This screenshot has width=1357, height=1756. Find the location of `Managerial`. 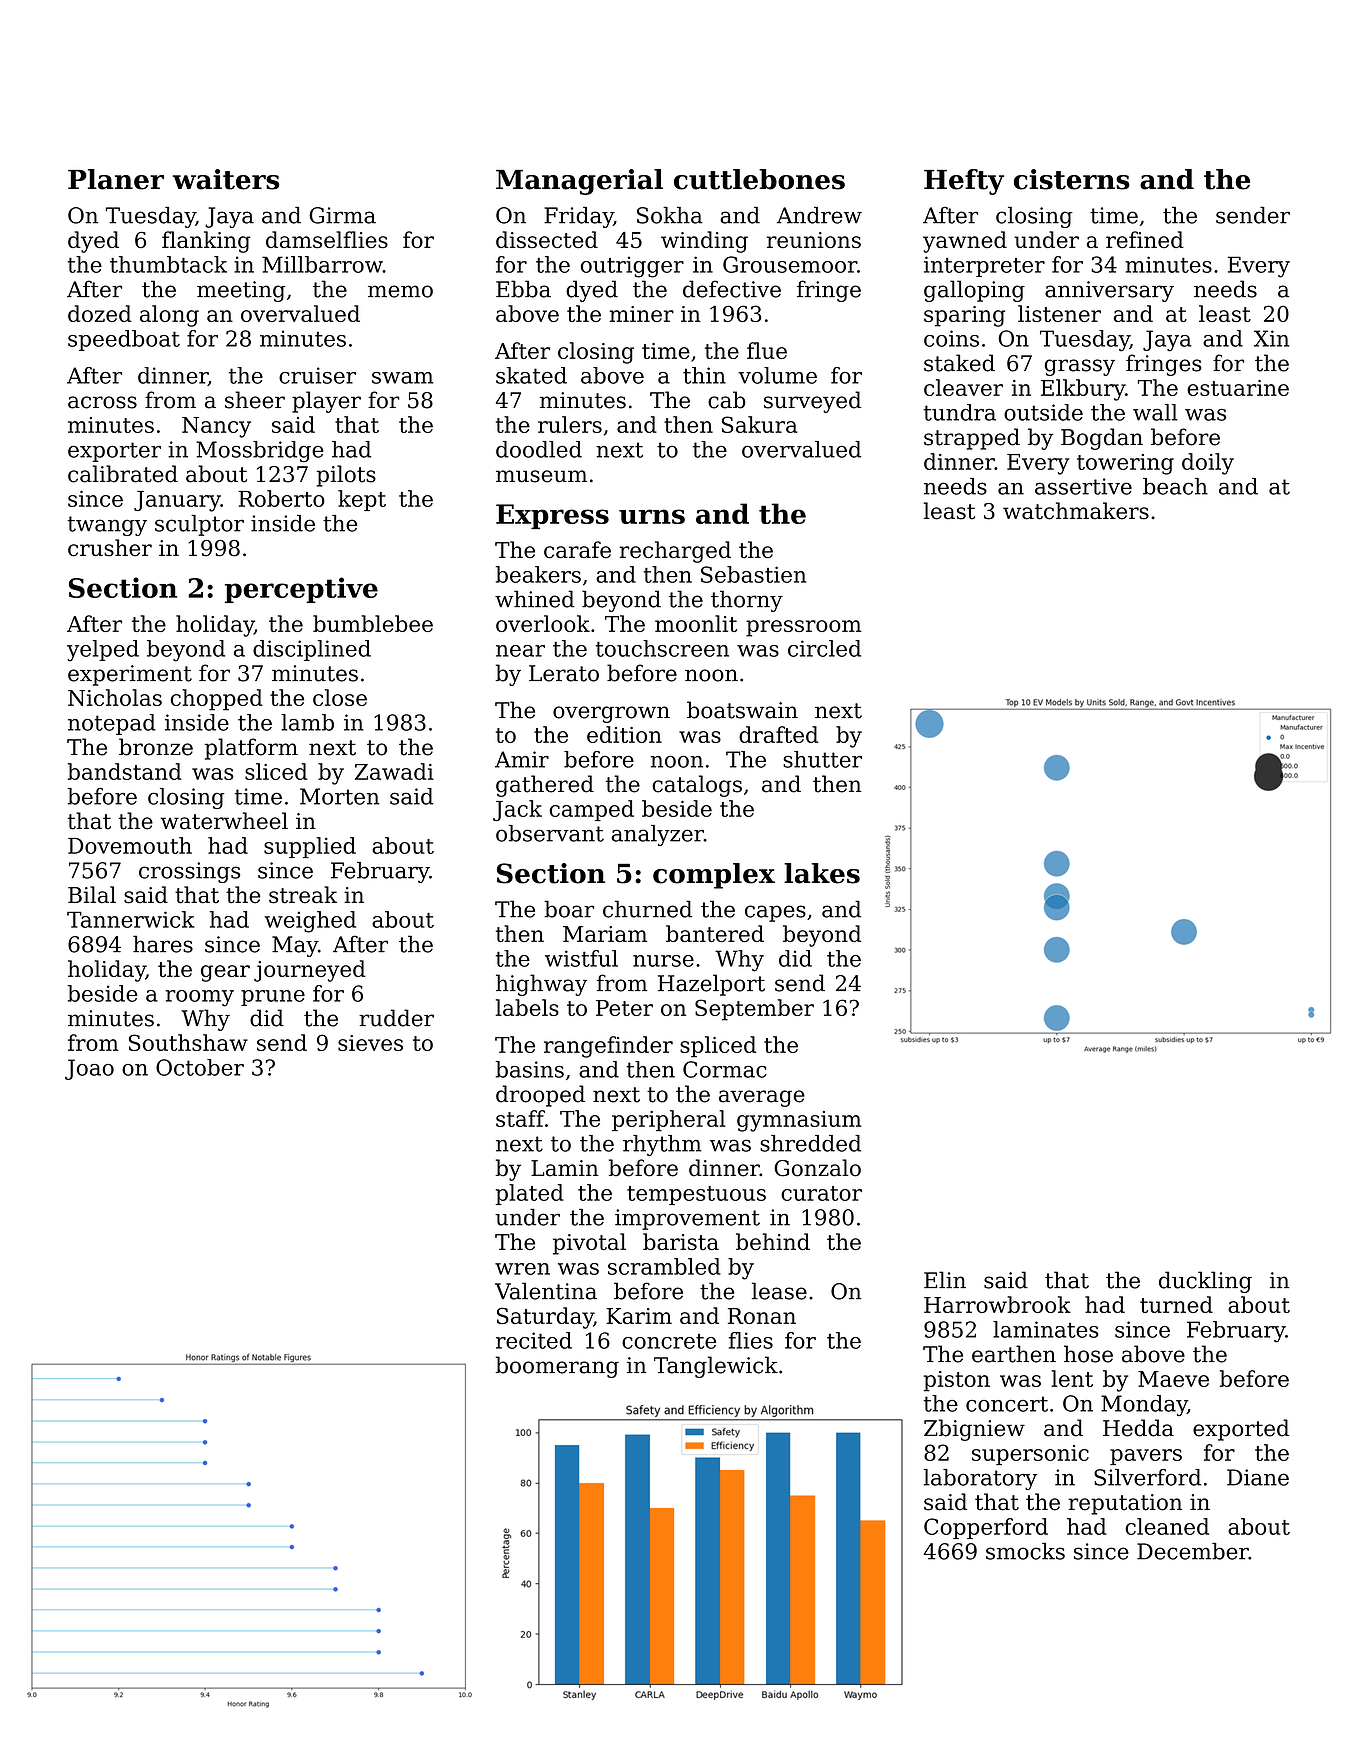

Managerial is located at coordinates (579, 182).
